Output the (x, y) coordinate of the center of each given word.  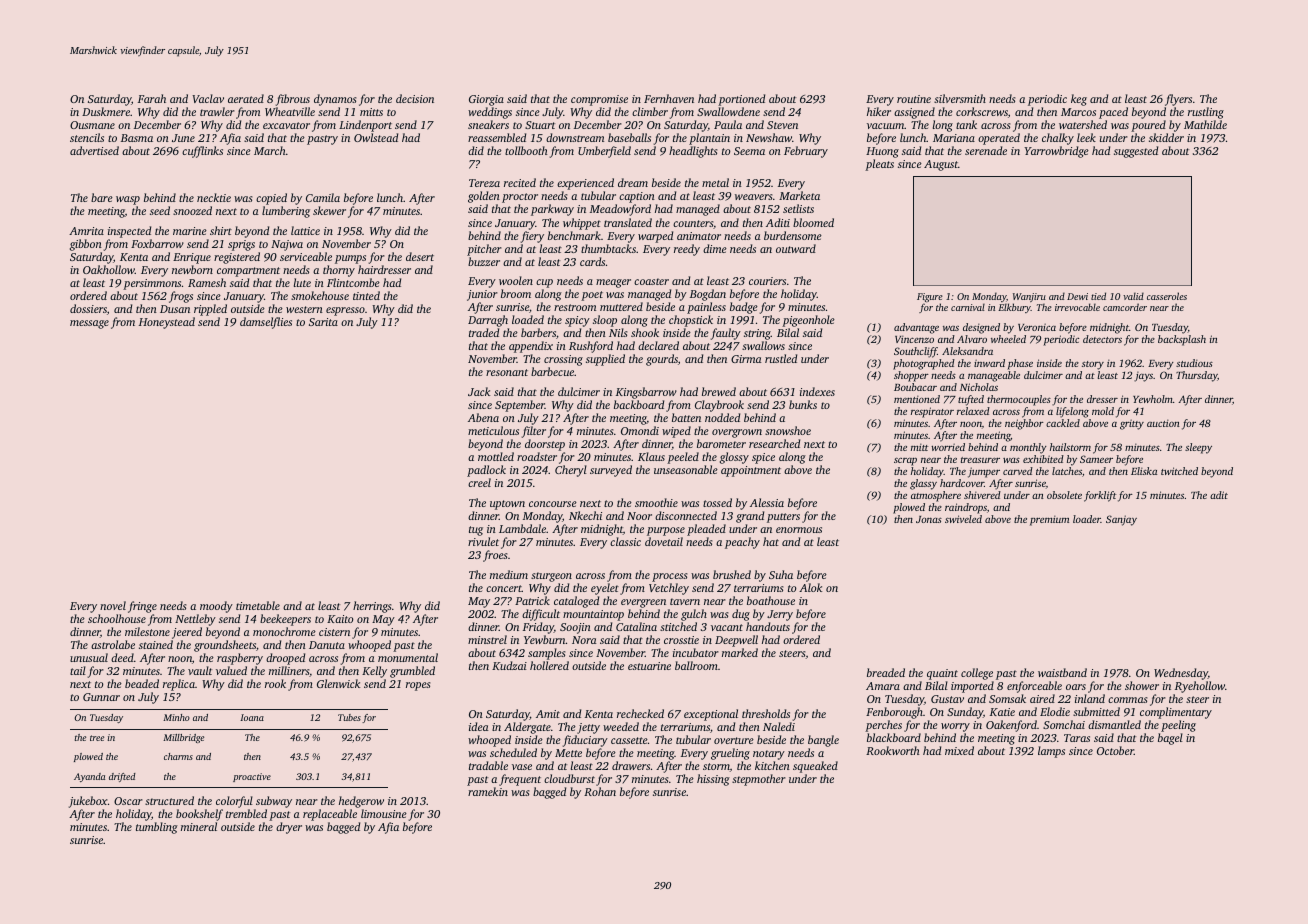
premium (1049, 520)
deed (122, 657)
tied (1098, 296)
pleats (879, 165)
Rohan (600, 791)
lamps (1051, 752)
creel (479, 482)
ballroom (696, 665)
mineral (199, 826)
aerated (246, 98)
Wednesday (1181, 674)
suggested (1136, 152)
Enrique (192, 258)
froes (495, 556)
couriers (767, 281)
